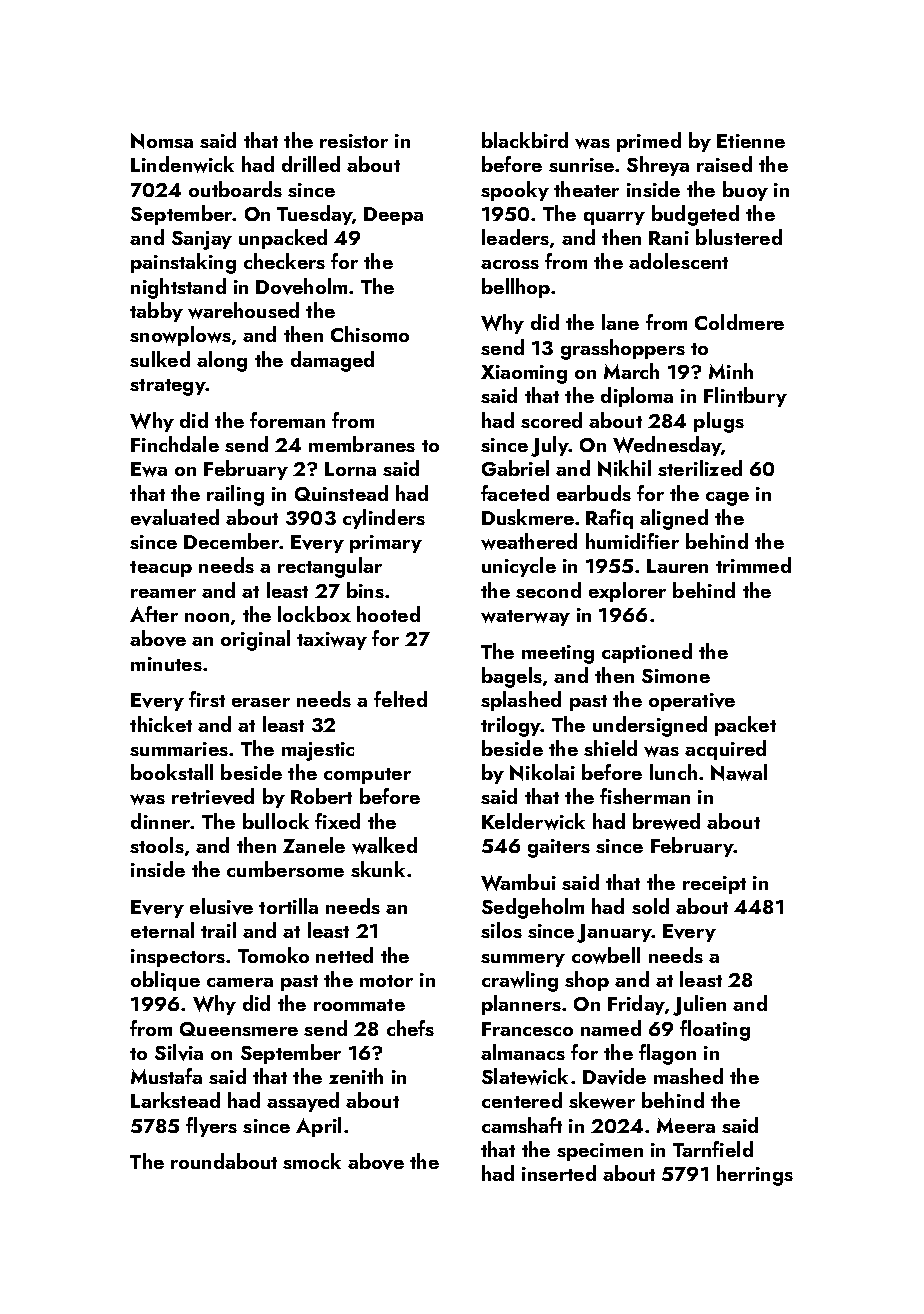 The image size is (924, 1314). I want to click on crawling, so click(520, 981).
